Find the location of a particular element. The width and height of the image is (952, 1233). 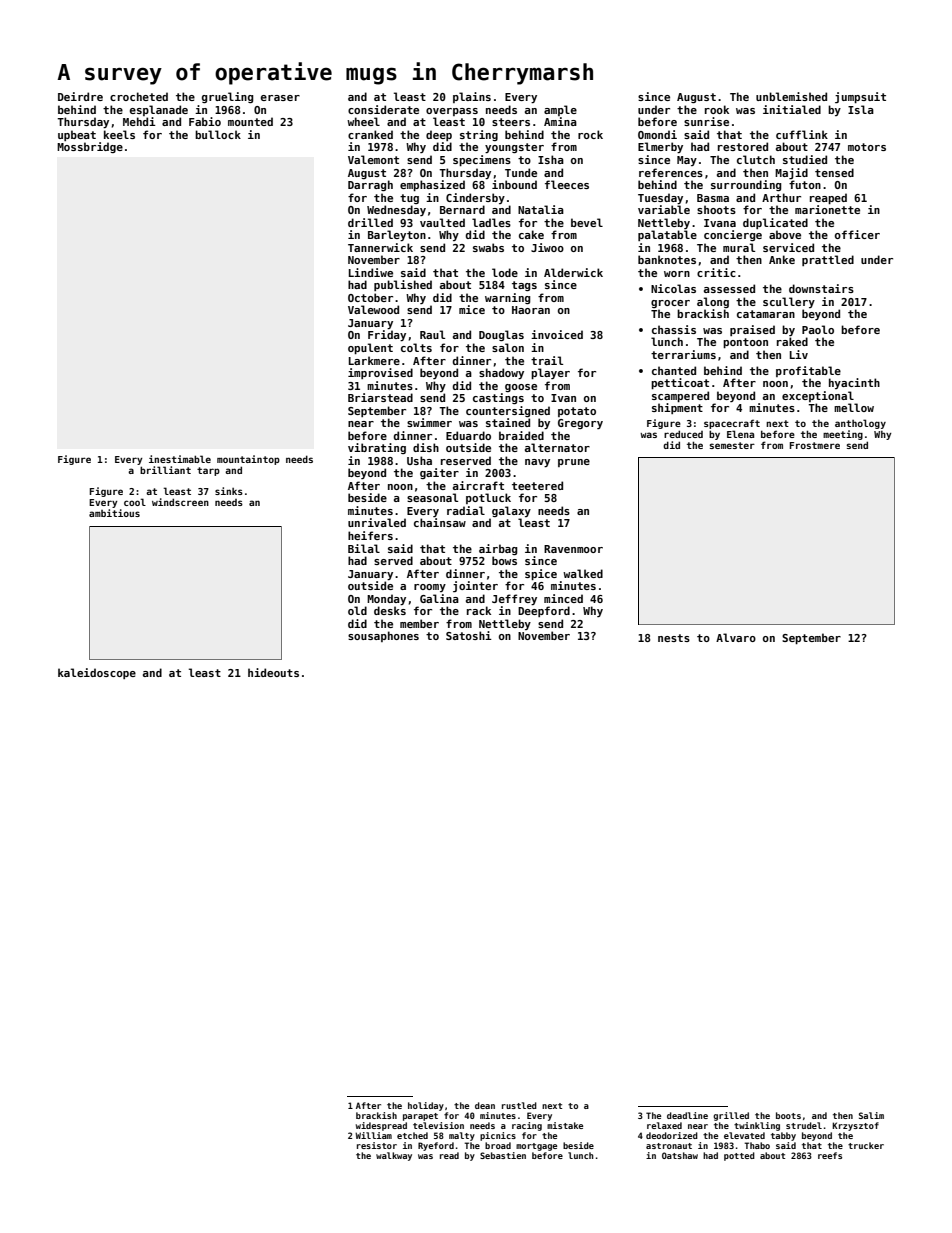

William is located at coordinates (373, 1135).
